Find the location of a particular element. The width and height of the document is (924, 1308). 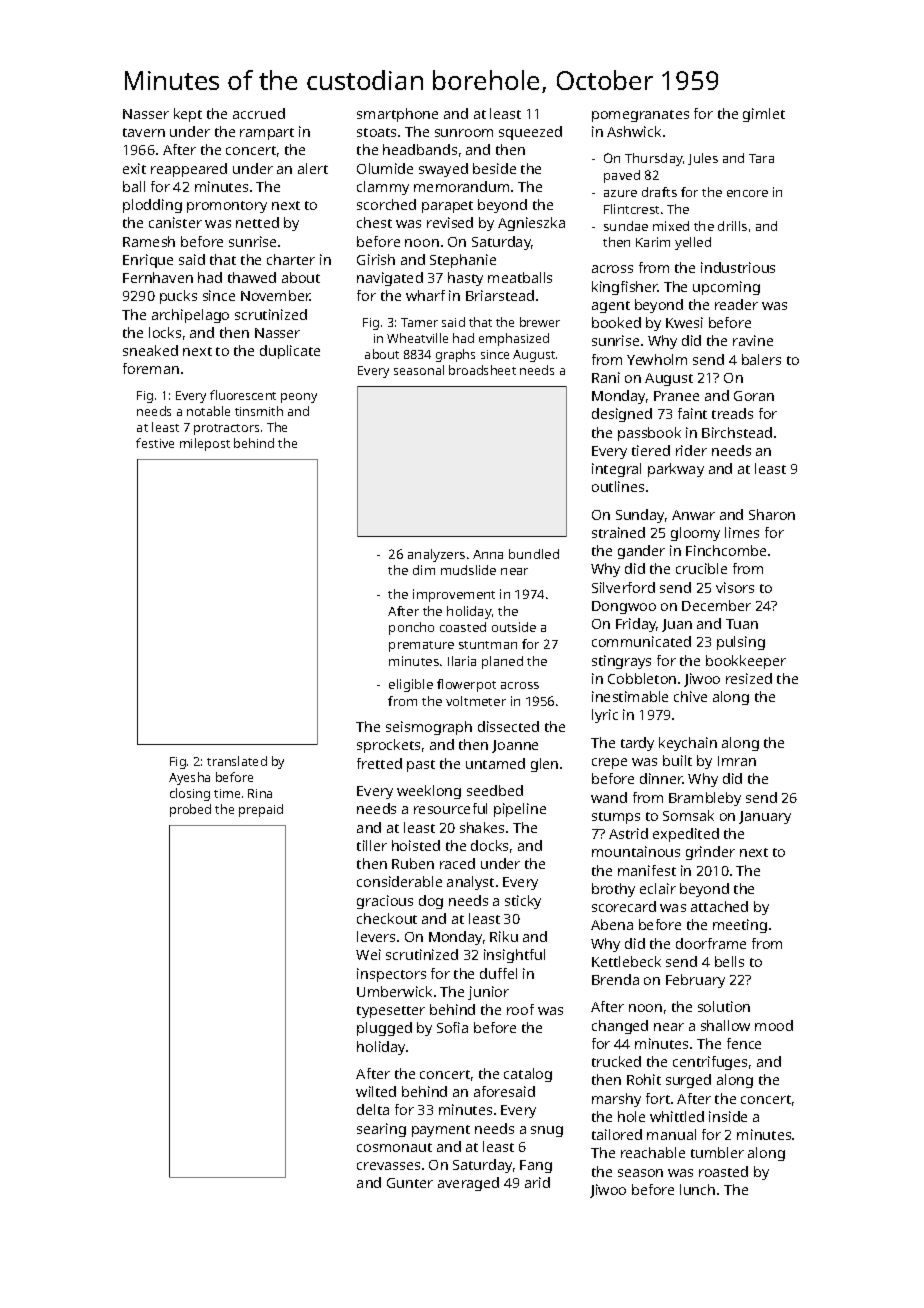

fluorescent is located at coordinates (243, 395).
